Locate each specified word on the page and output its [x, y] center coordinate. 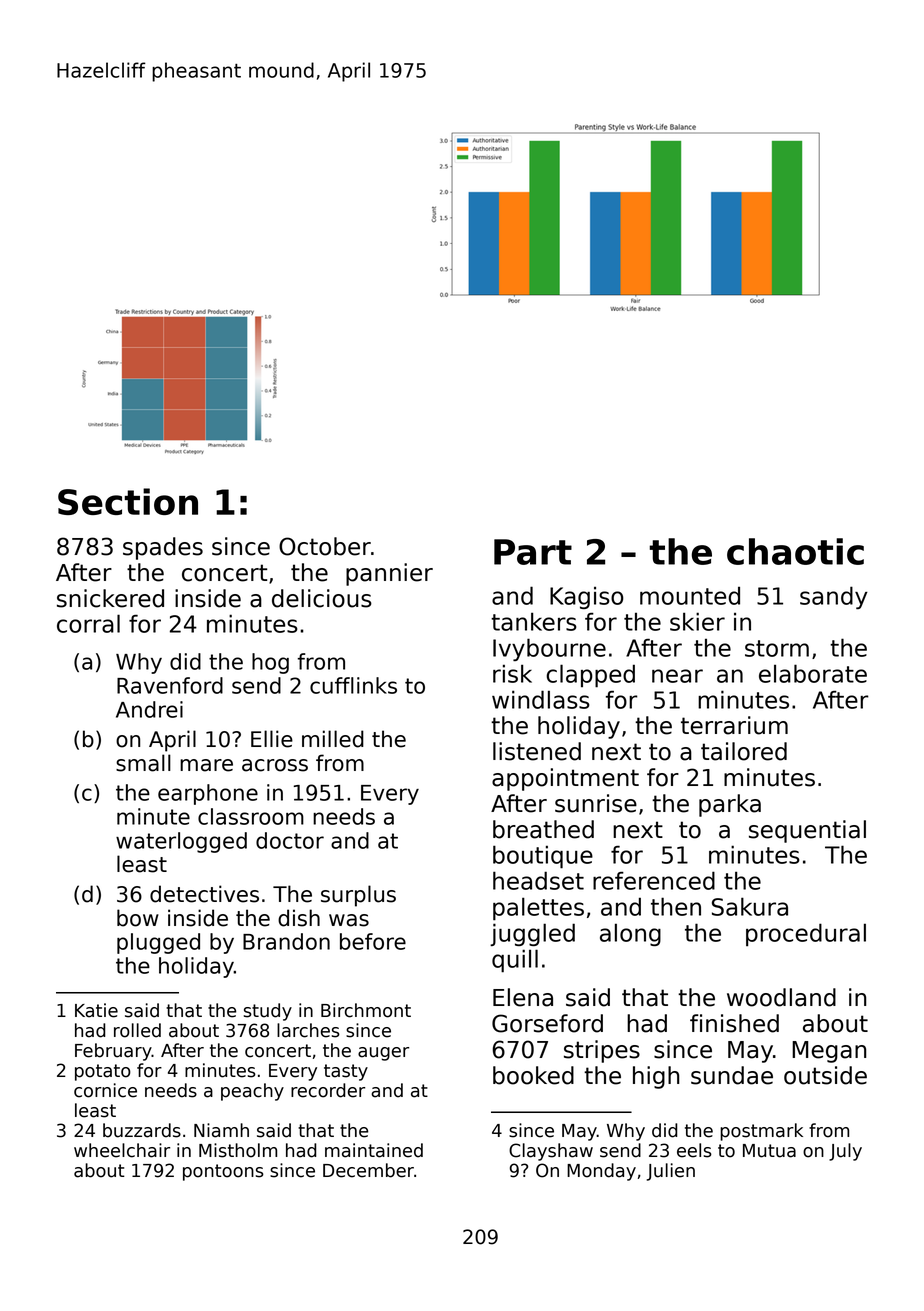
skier [697, 621]
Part [533, 552]
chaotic [795, 551]
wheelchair [122, 1150]
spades [163, 548]
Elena [523, 997]
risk [512, 673]
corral [88, 623]
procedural [806, 935]
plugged [158, 943]
